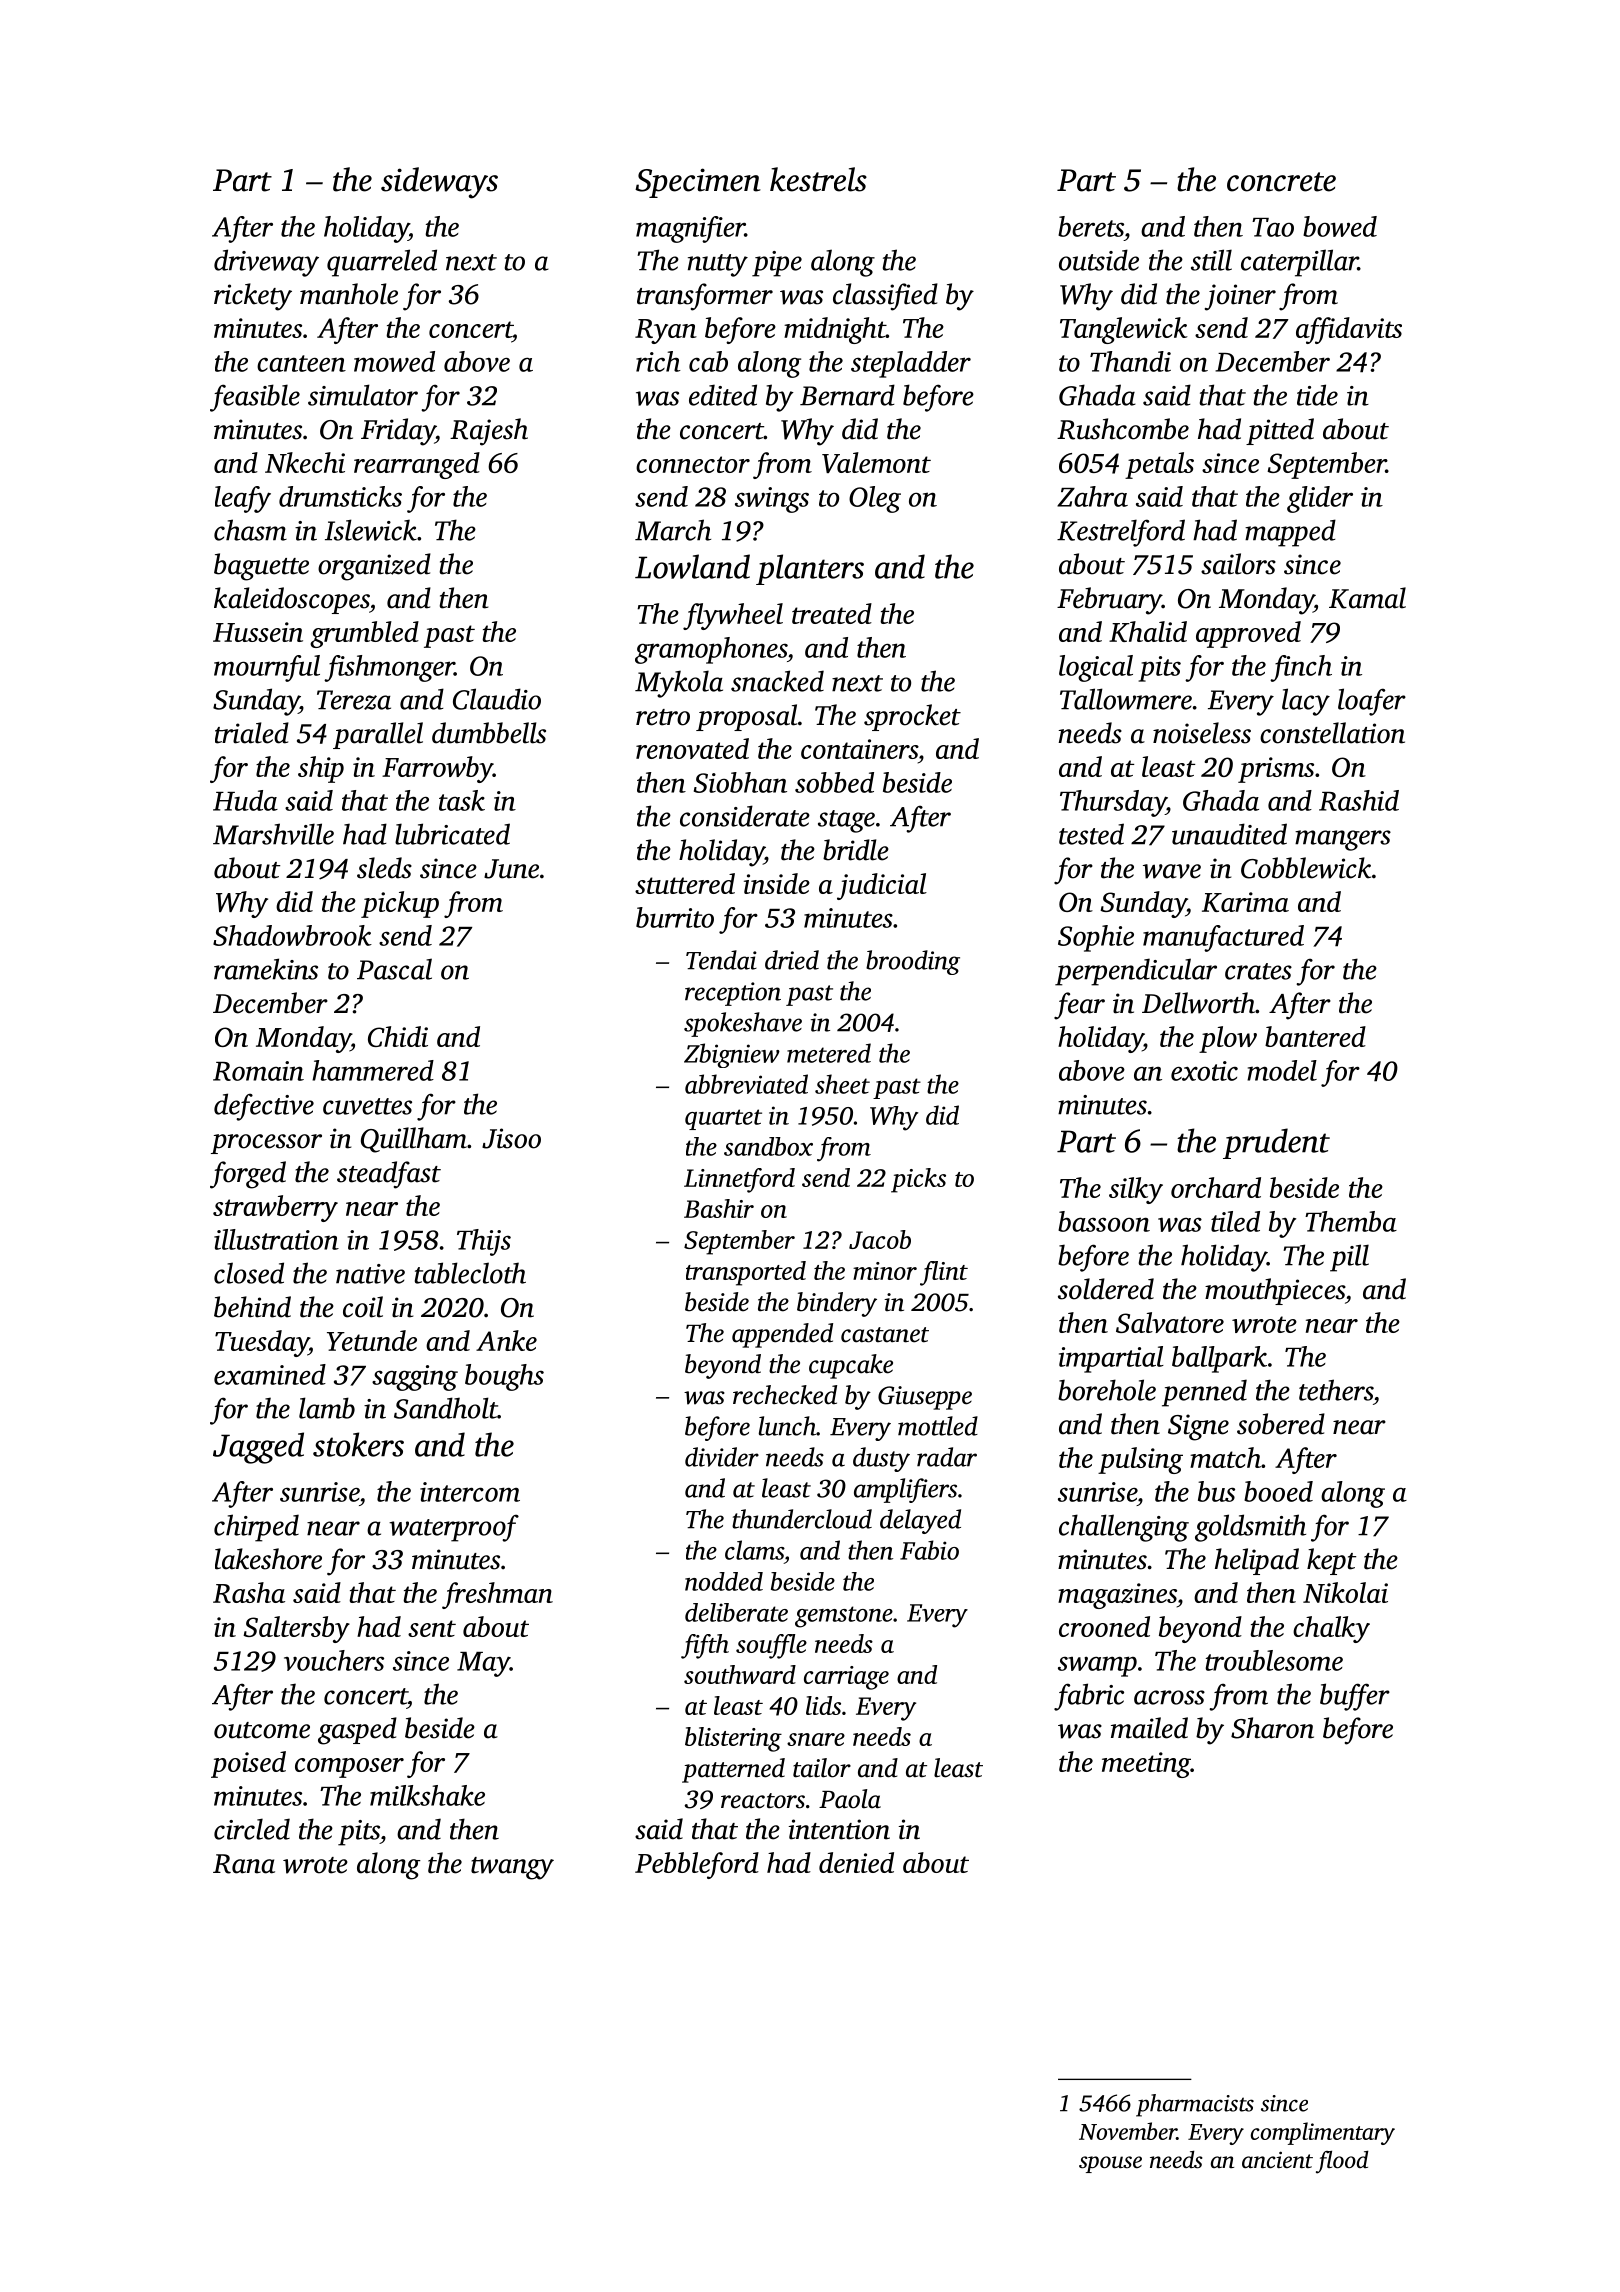 This screenshot has width=1620, height=2292. Describe the element at coordinates (1091, 226) in the screenshot. I see `berets` at that location.
